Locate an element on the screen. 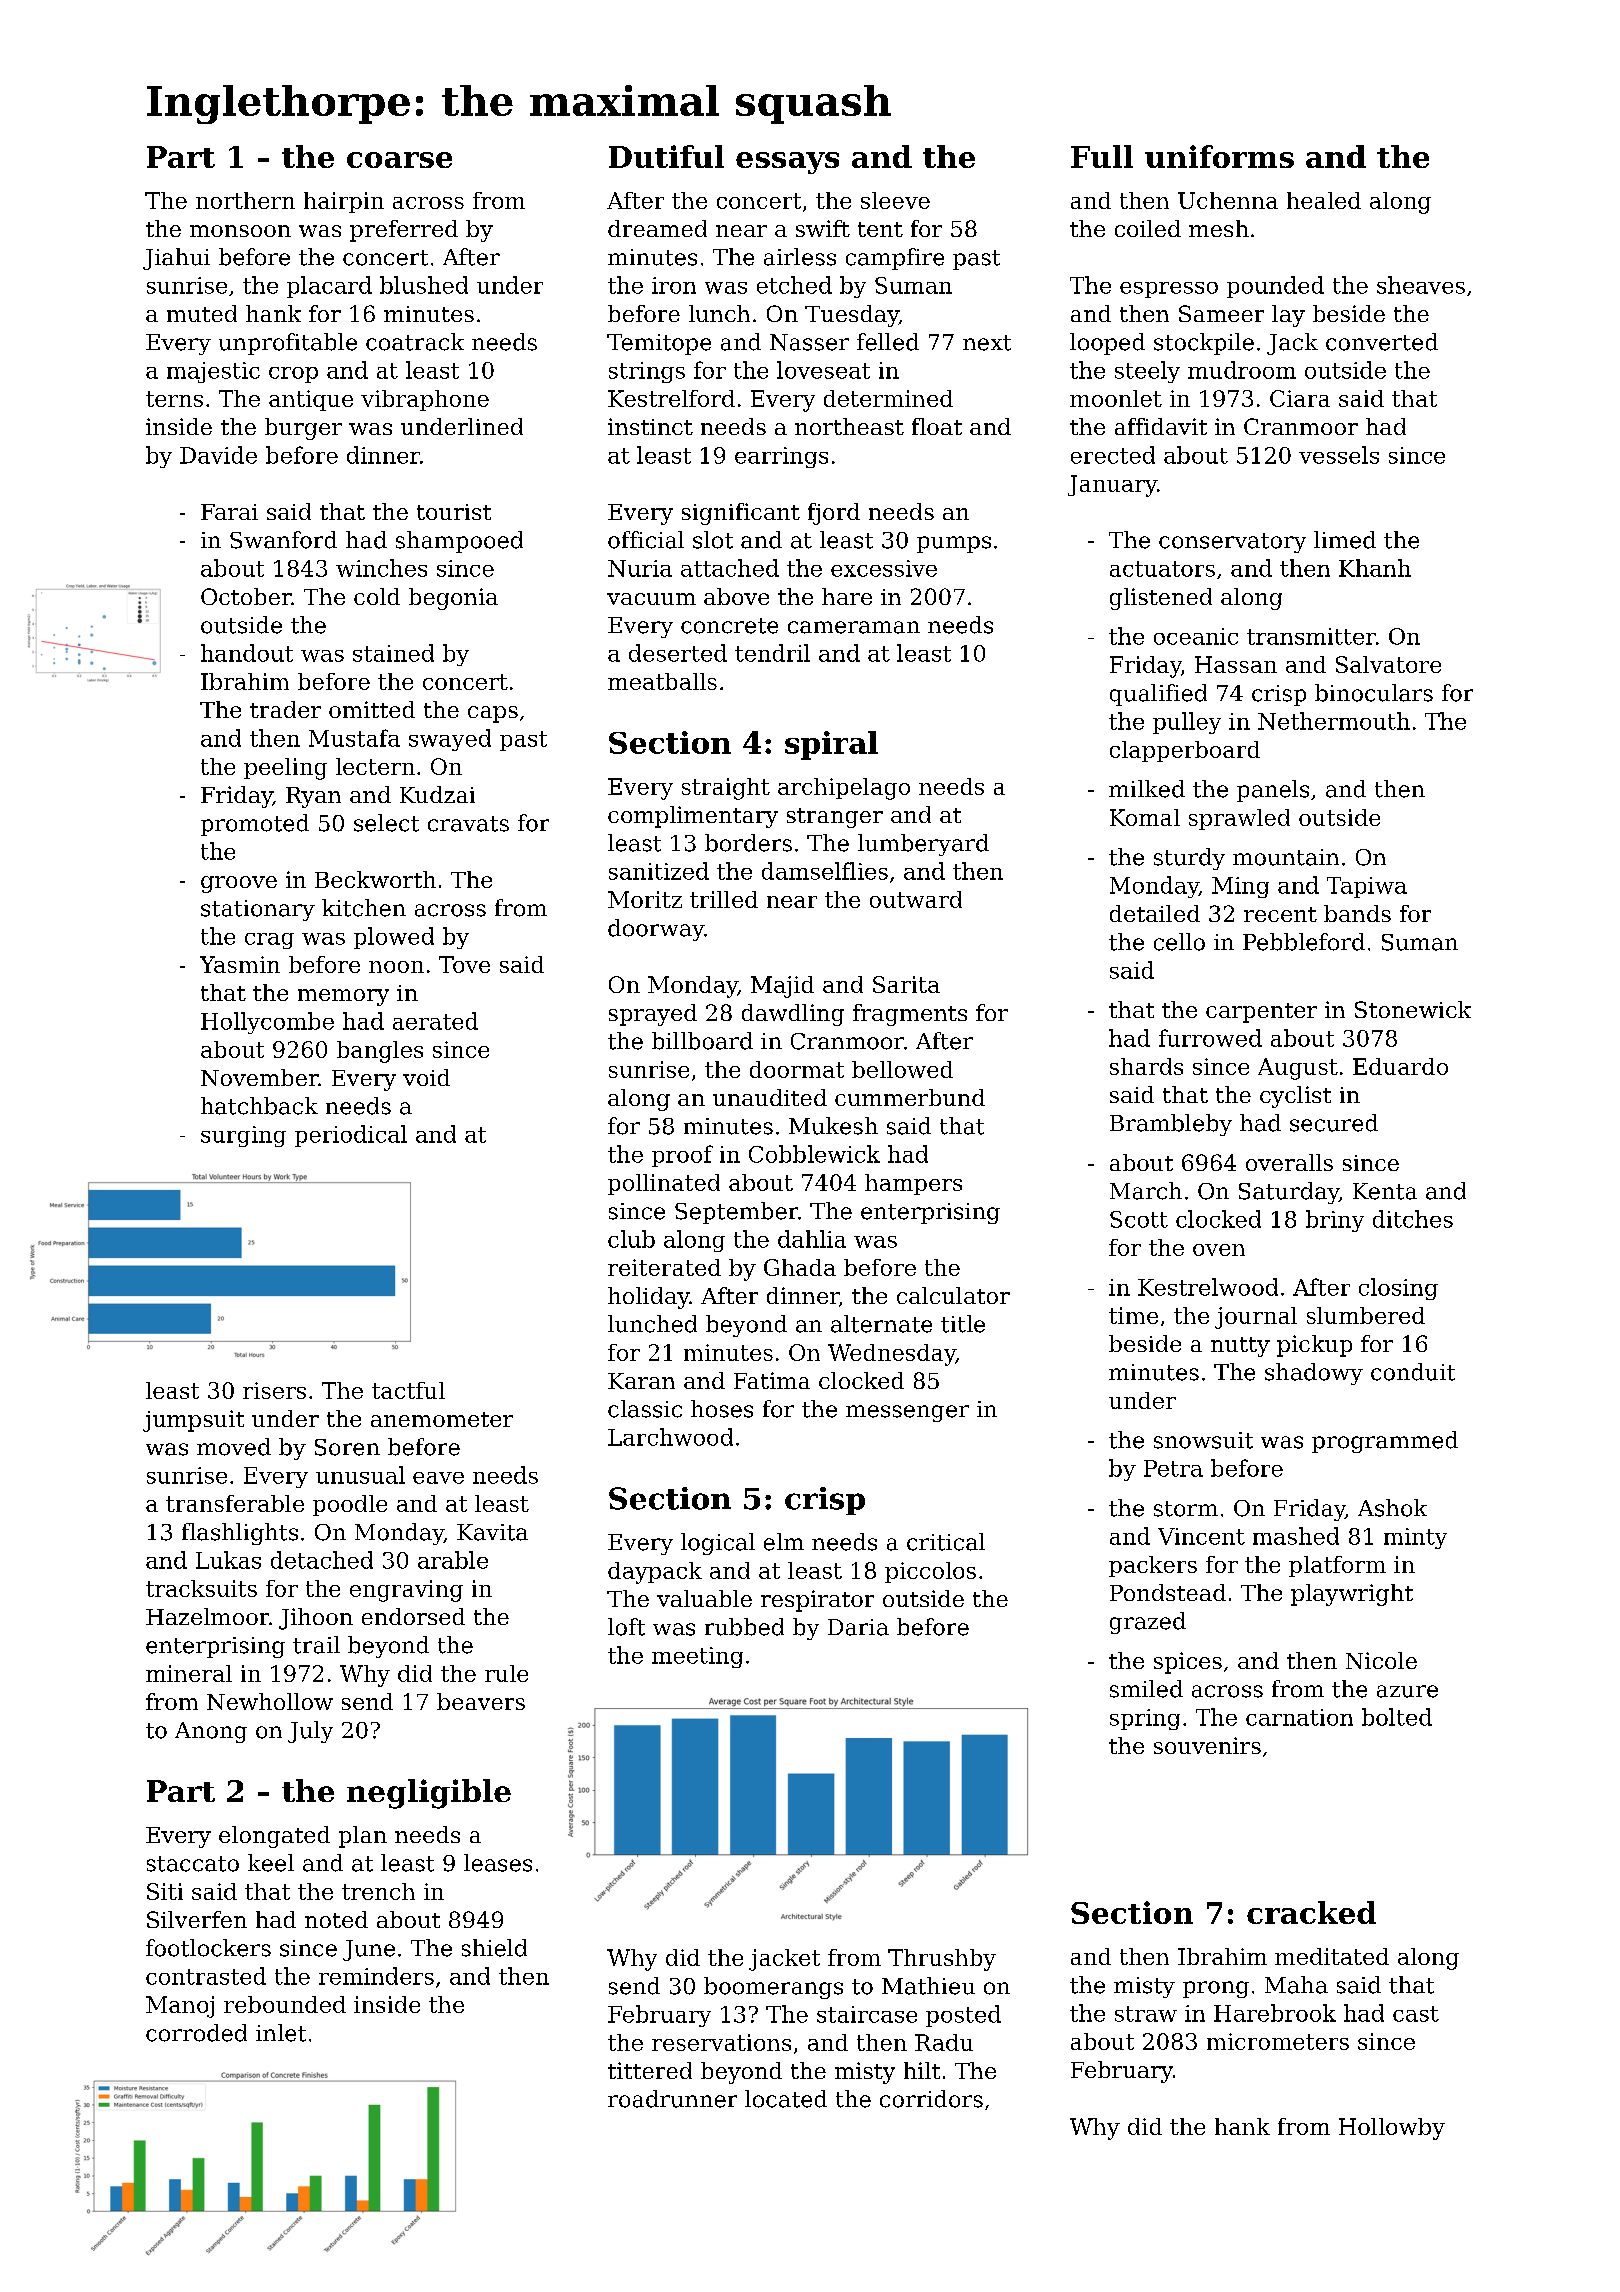 Image resolution: width=1620 pixels, height=2292 pixels. healed is located at coordinates (1324, 200).
